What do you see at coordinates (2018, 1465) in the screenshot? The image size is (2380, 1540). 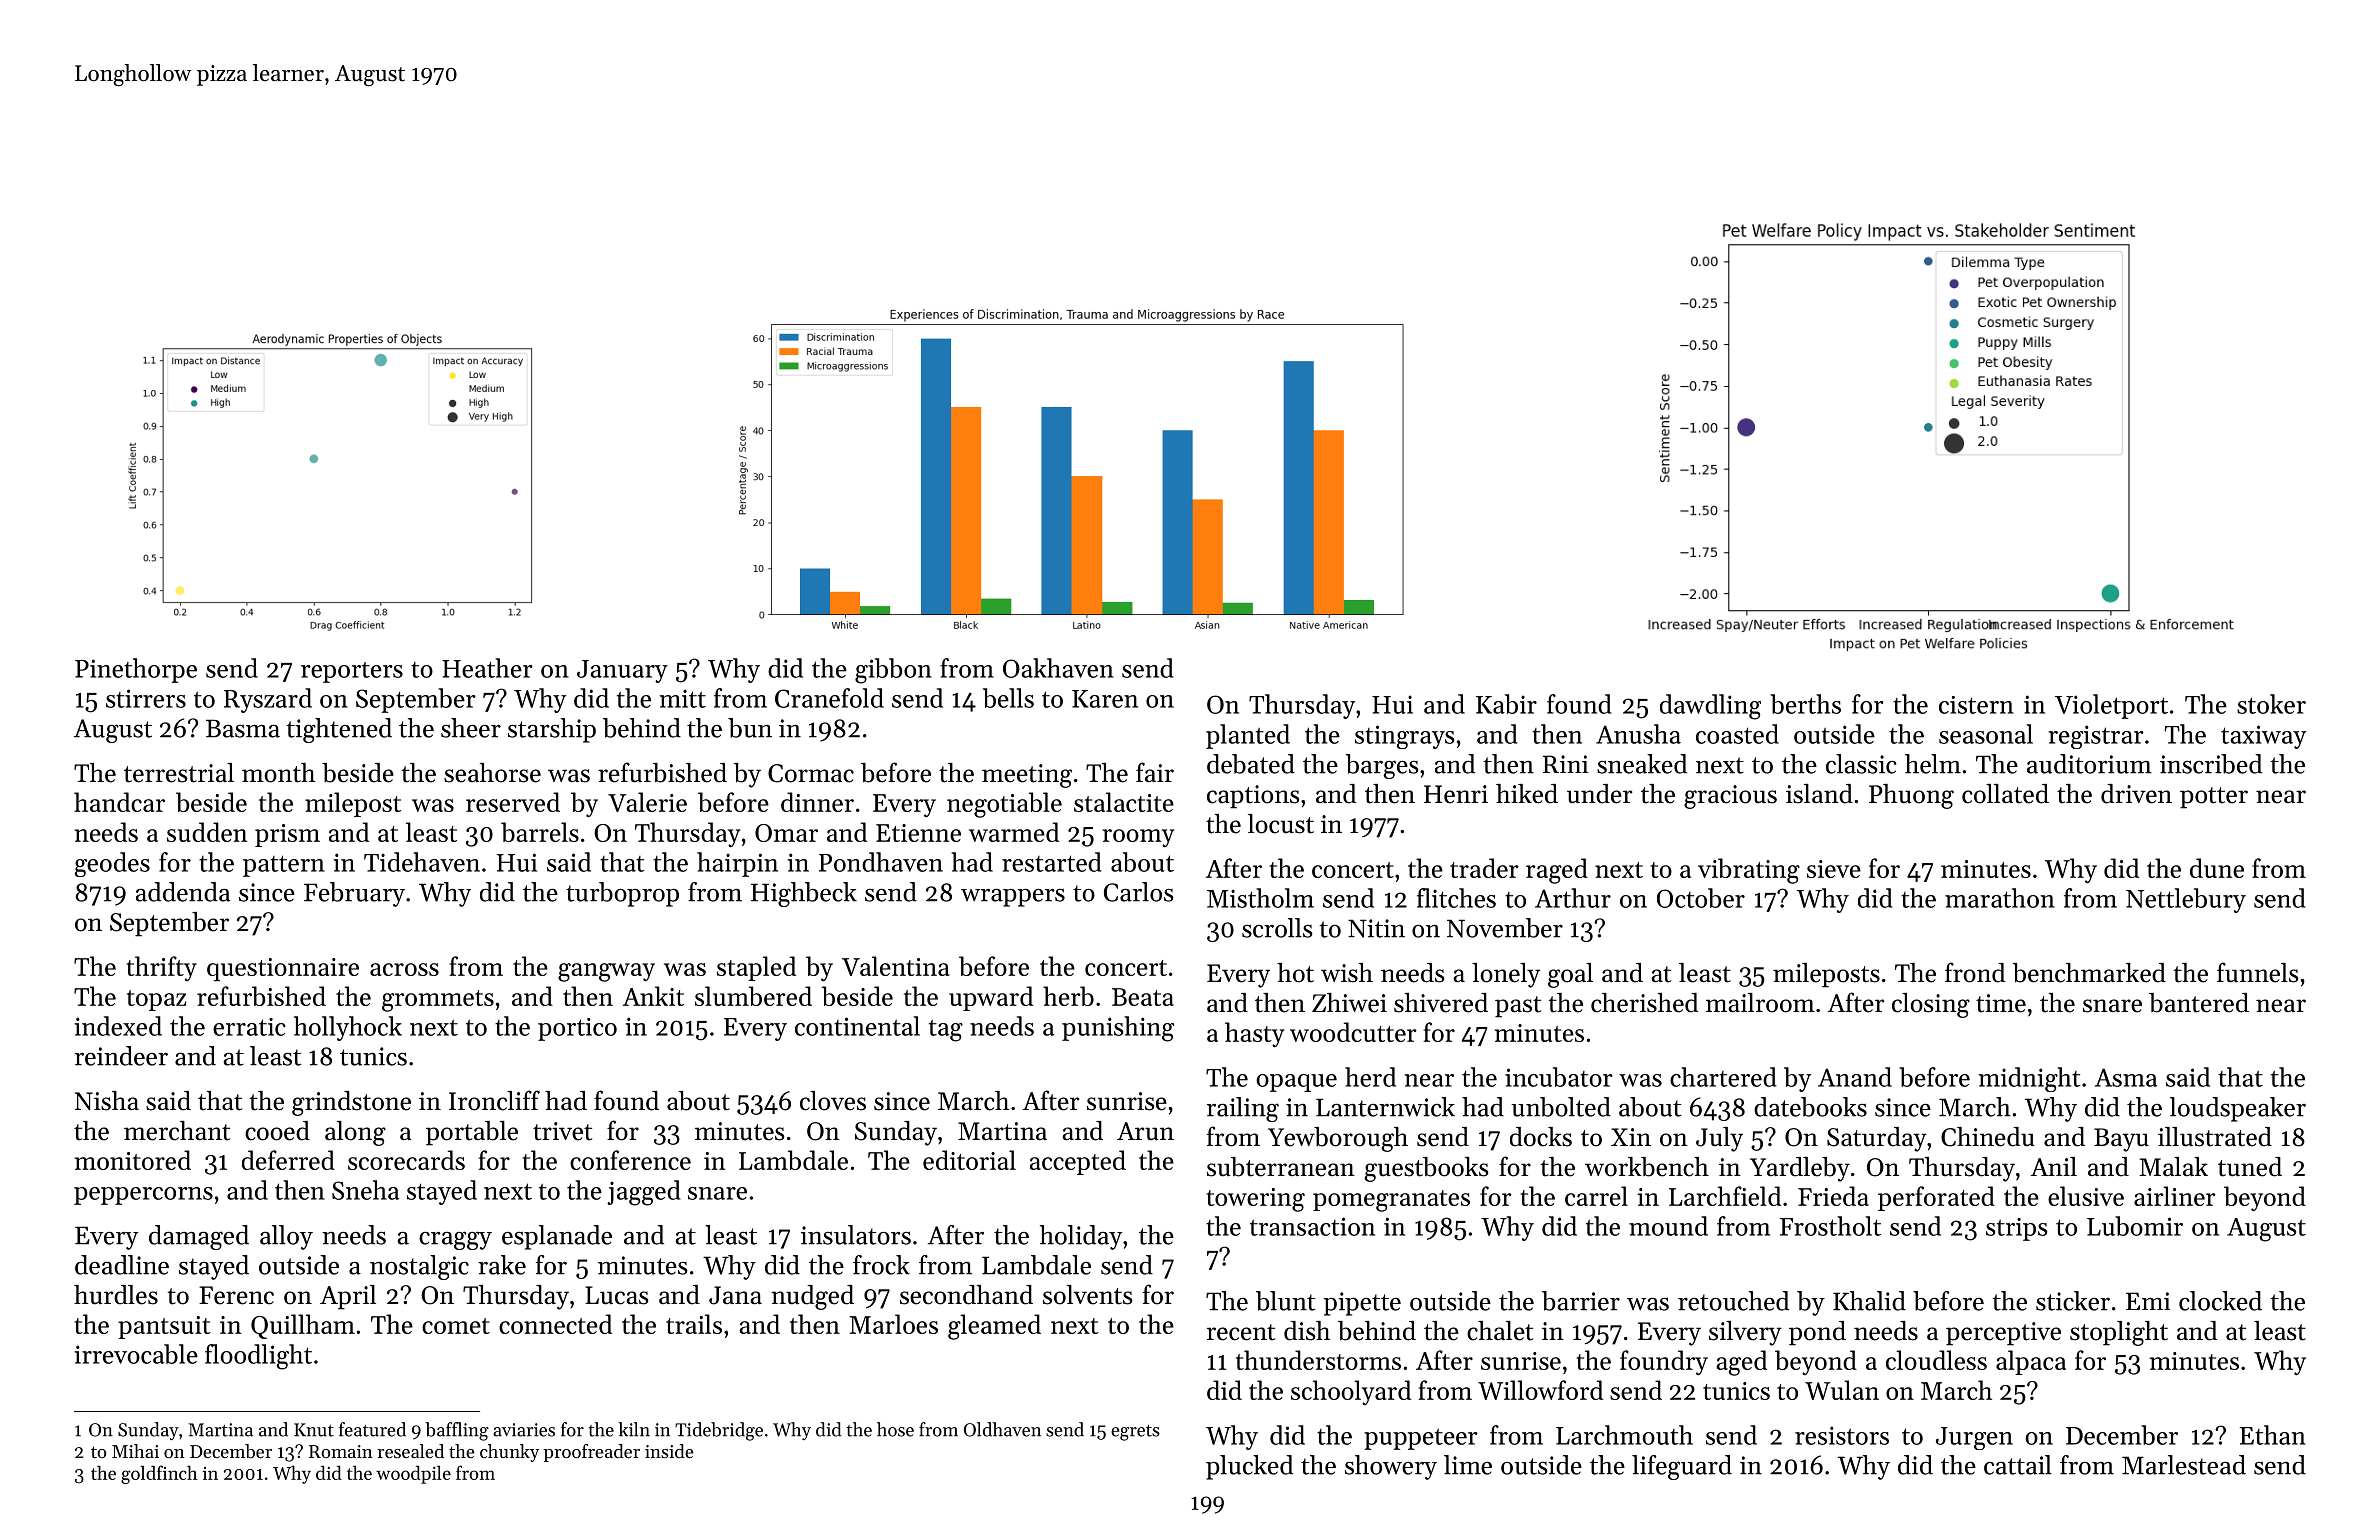 I see `cattail` at bounding box center [2018, 1465].
